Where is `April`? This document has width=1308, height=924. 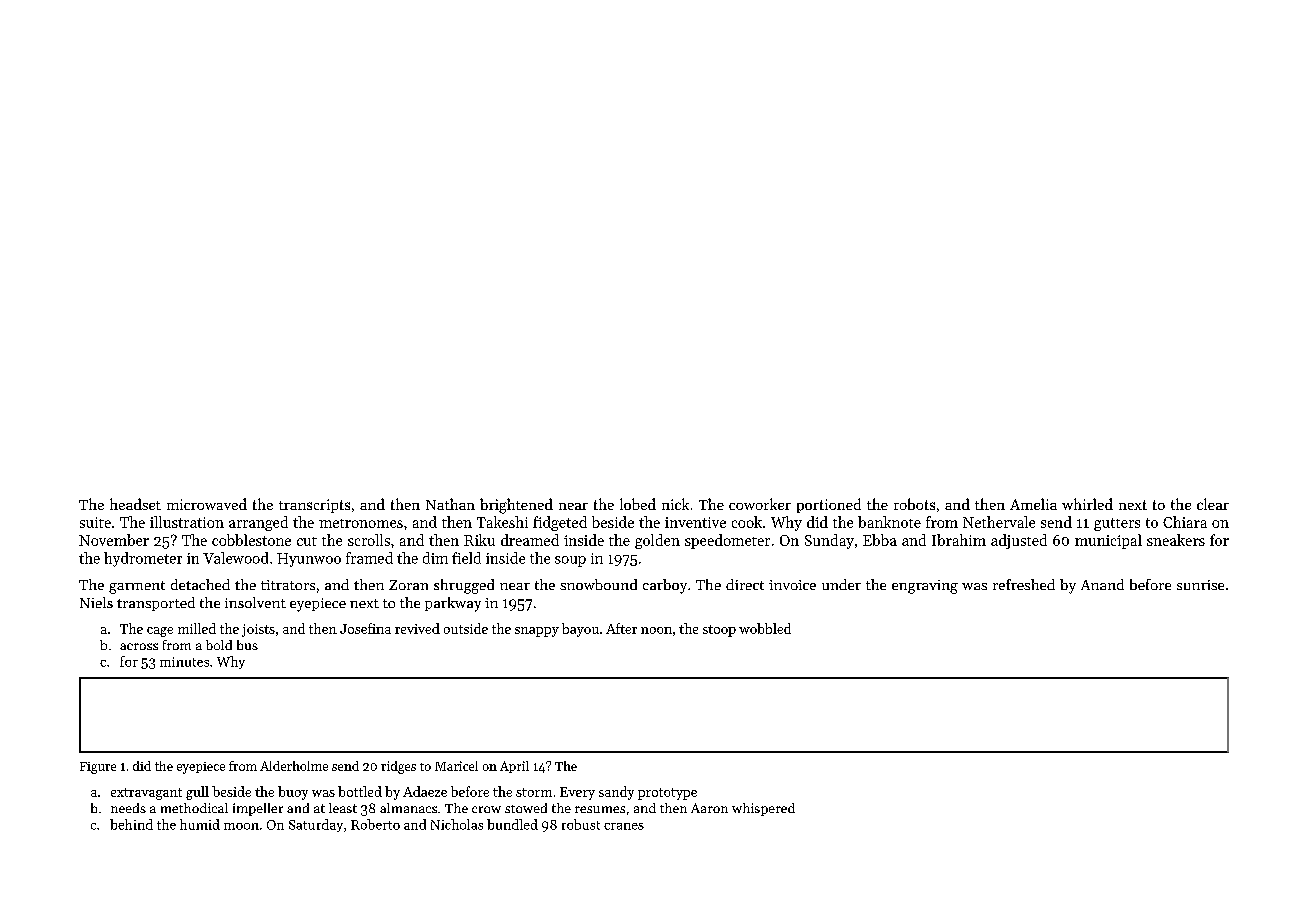
April is located at coordinates (514, 767).
